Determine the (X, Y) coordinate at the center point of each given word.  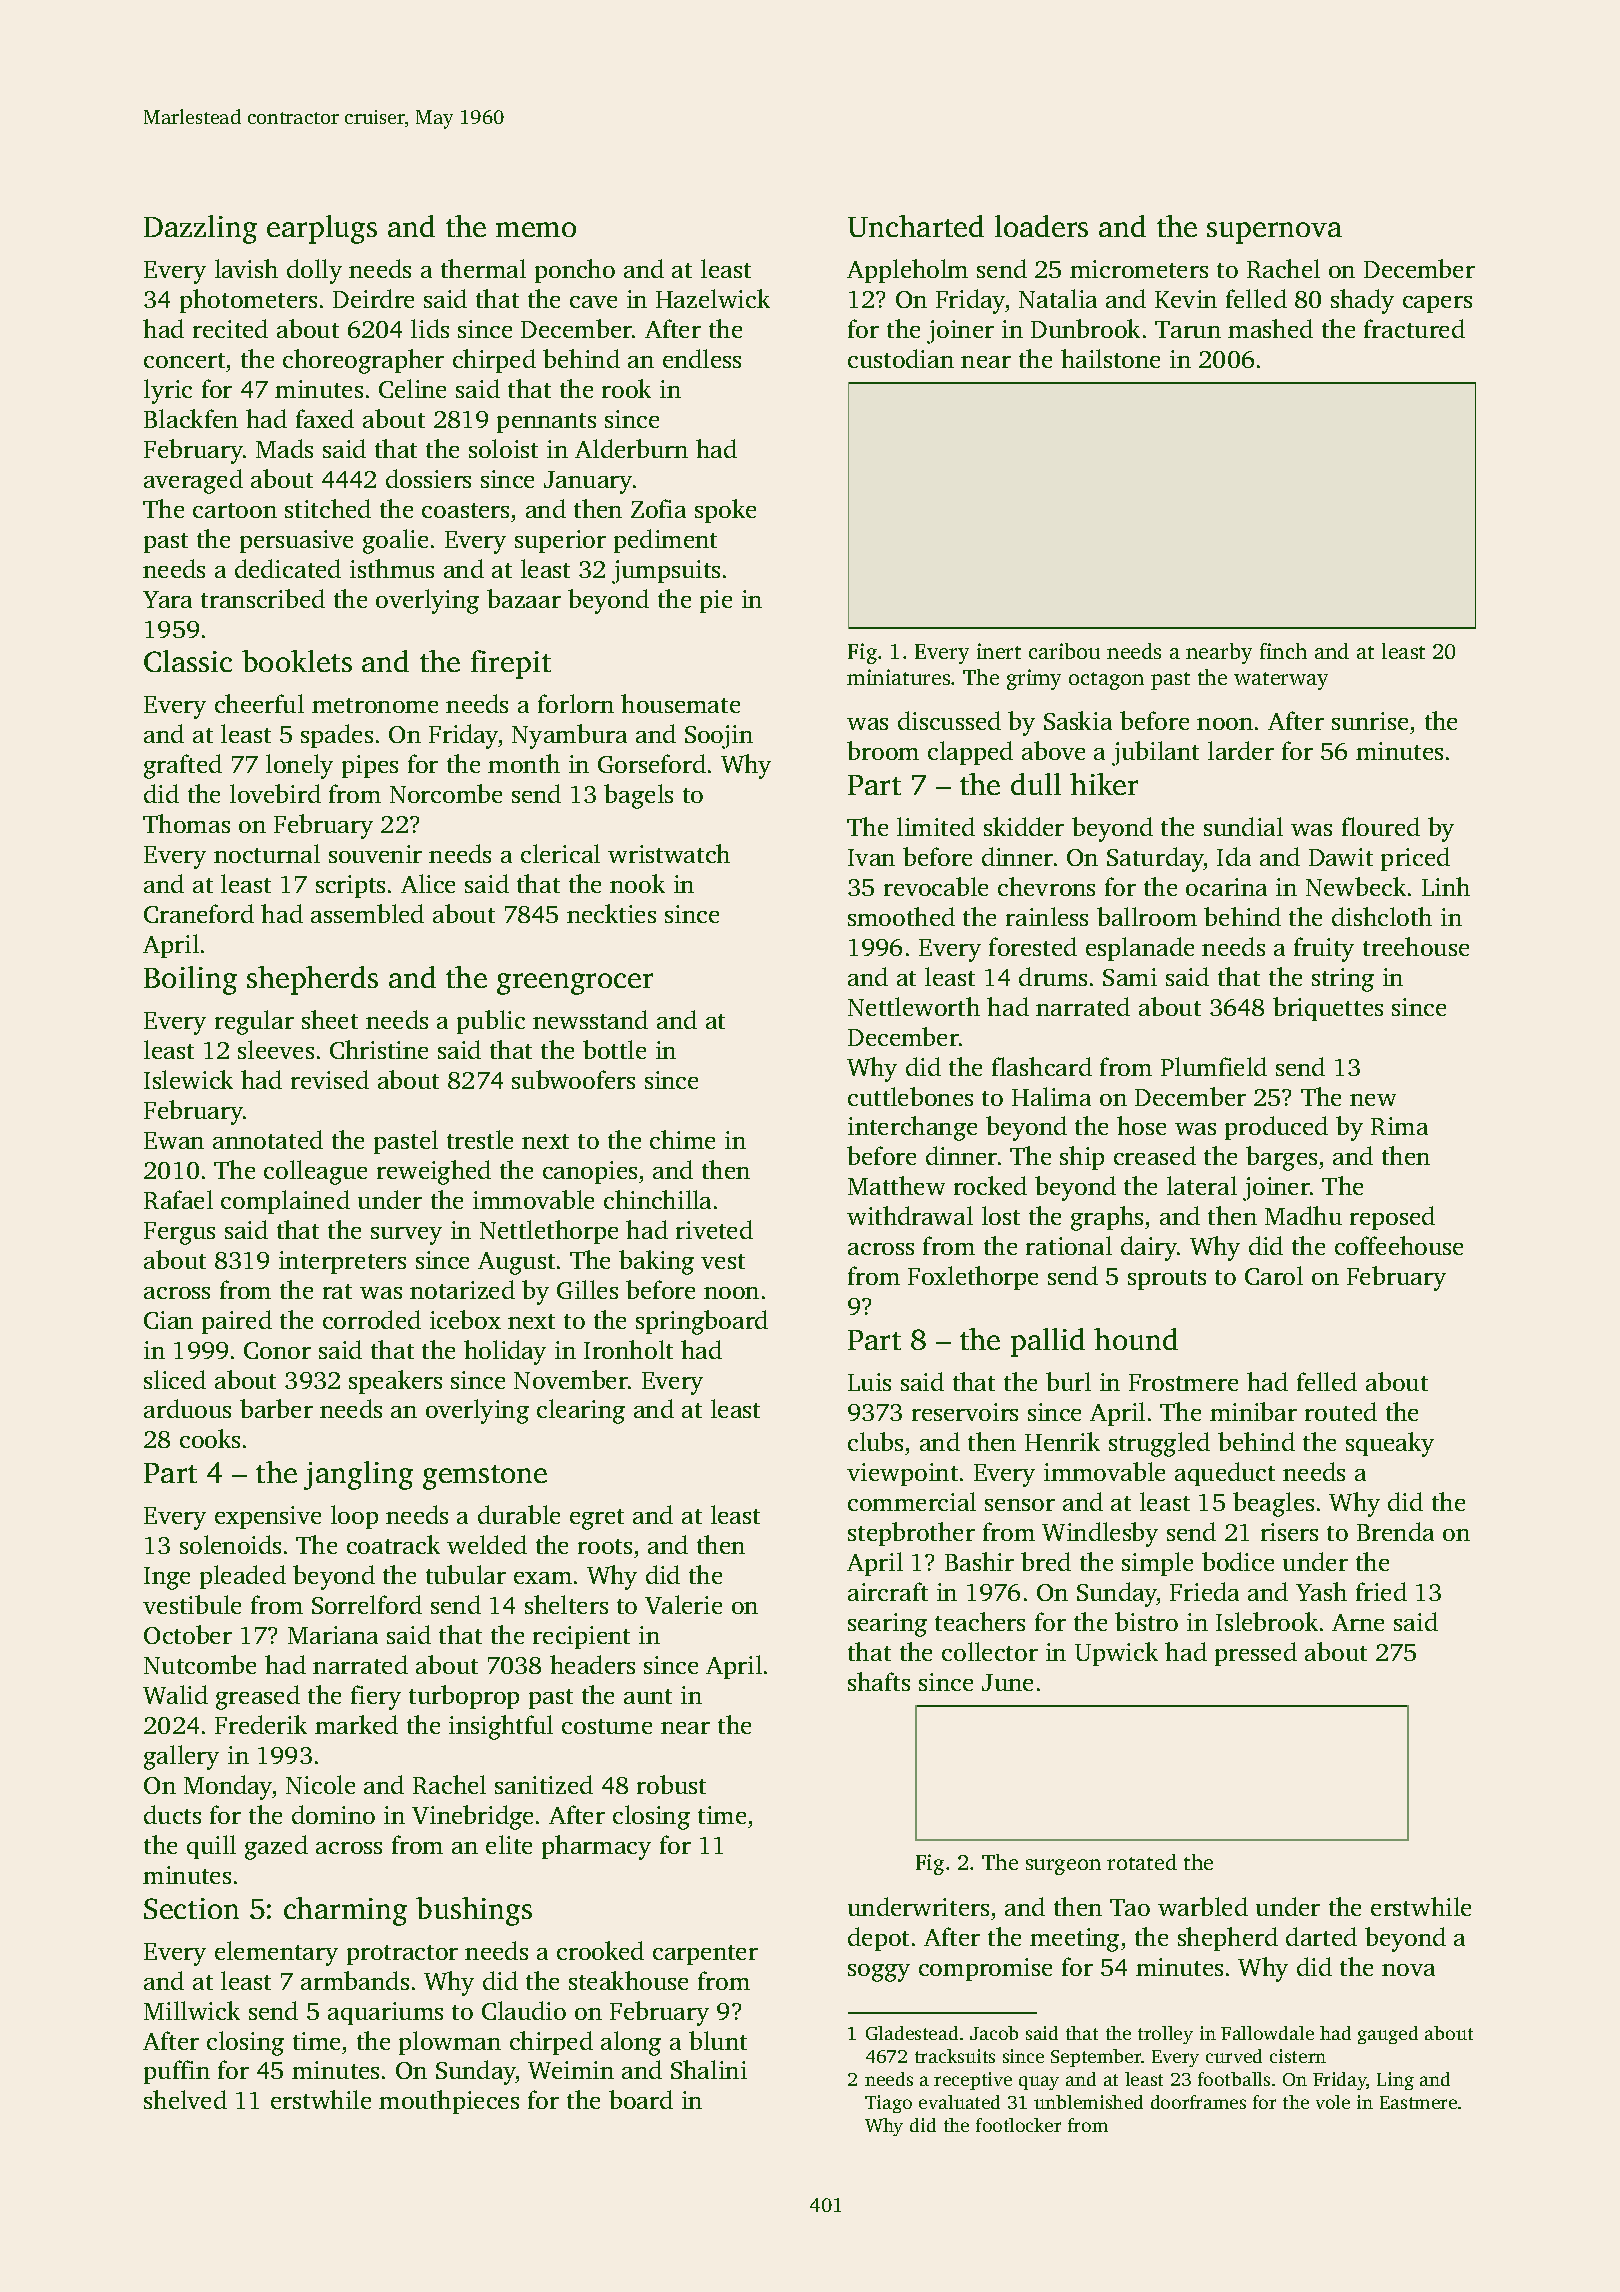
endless (702, 358)
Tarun (1188, 329)
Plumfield (1214, 1066)
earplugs (322, 229)
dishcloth (1382, 916)
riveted (714, 1229)
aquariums (385, 2013)
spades (337, 736)
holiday (505, 1352)
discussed (949, 720)
